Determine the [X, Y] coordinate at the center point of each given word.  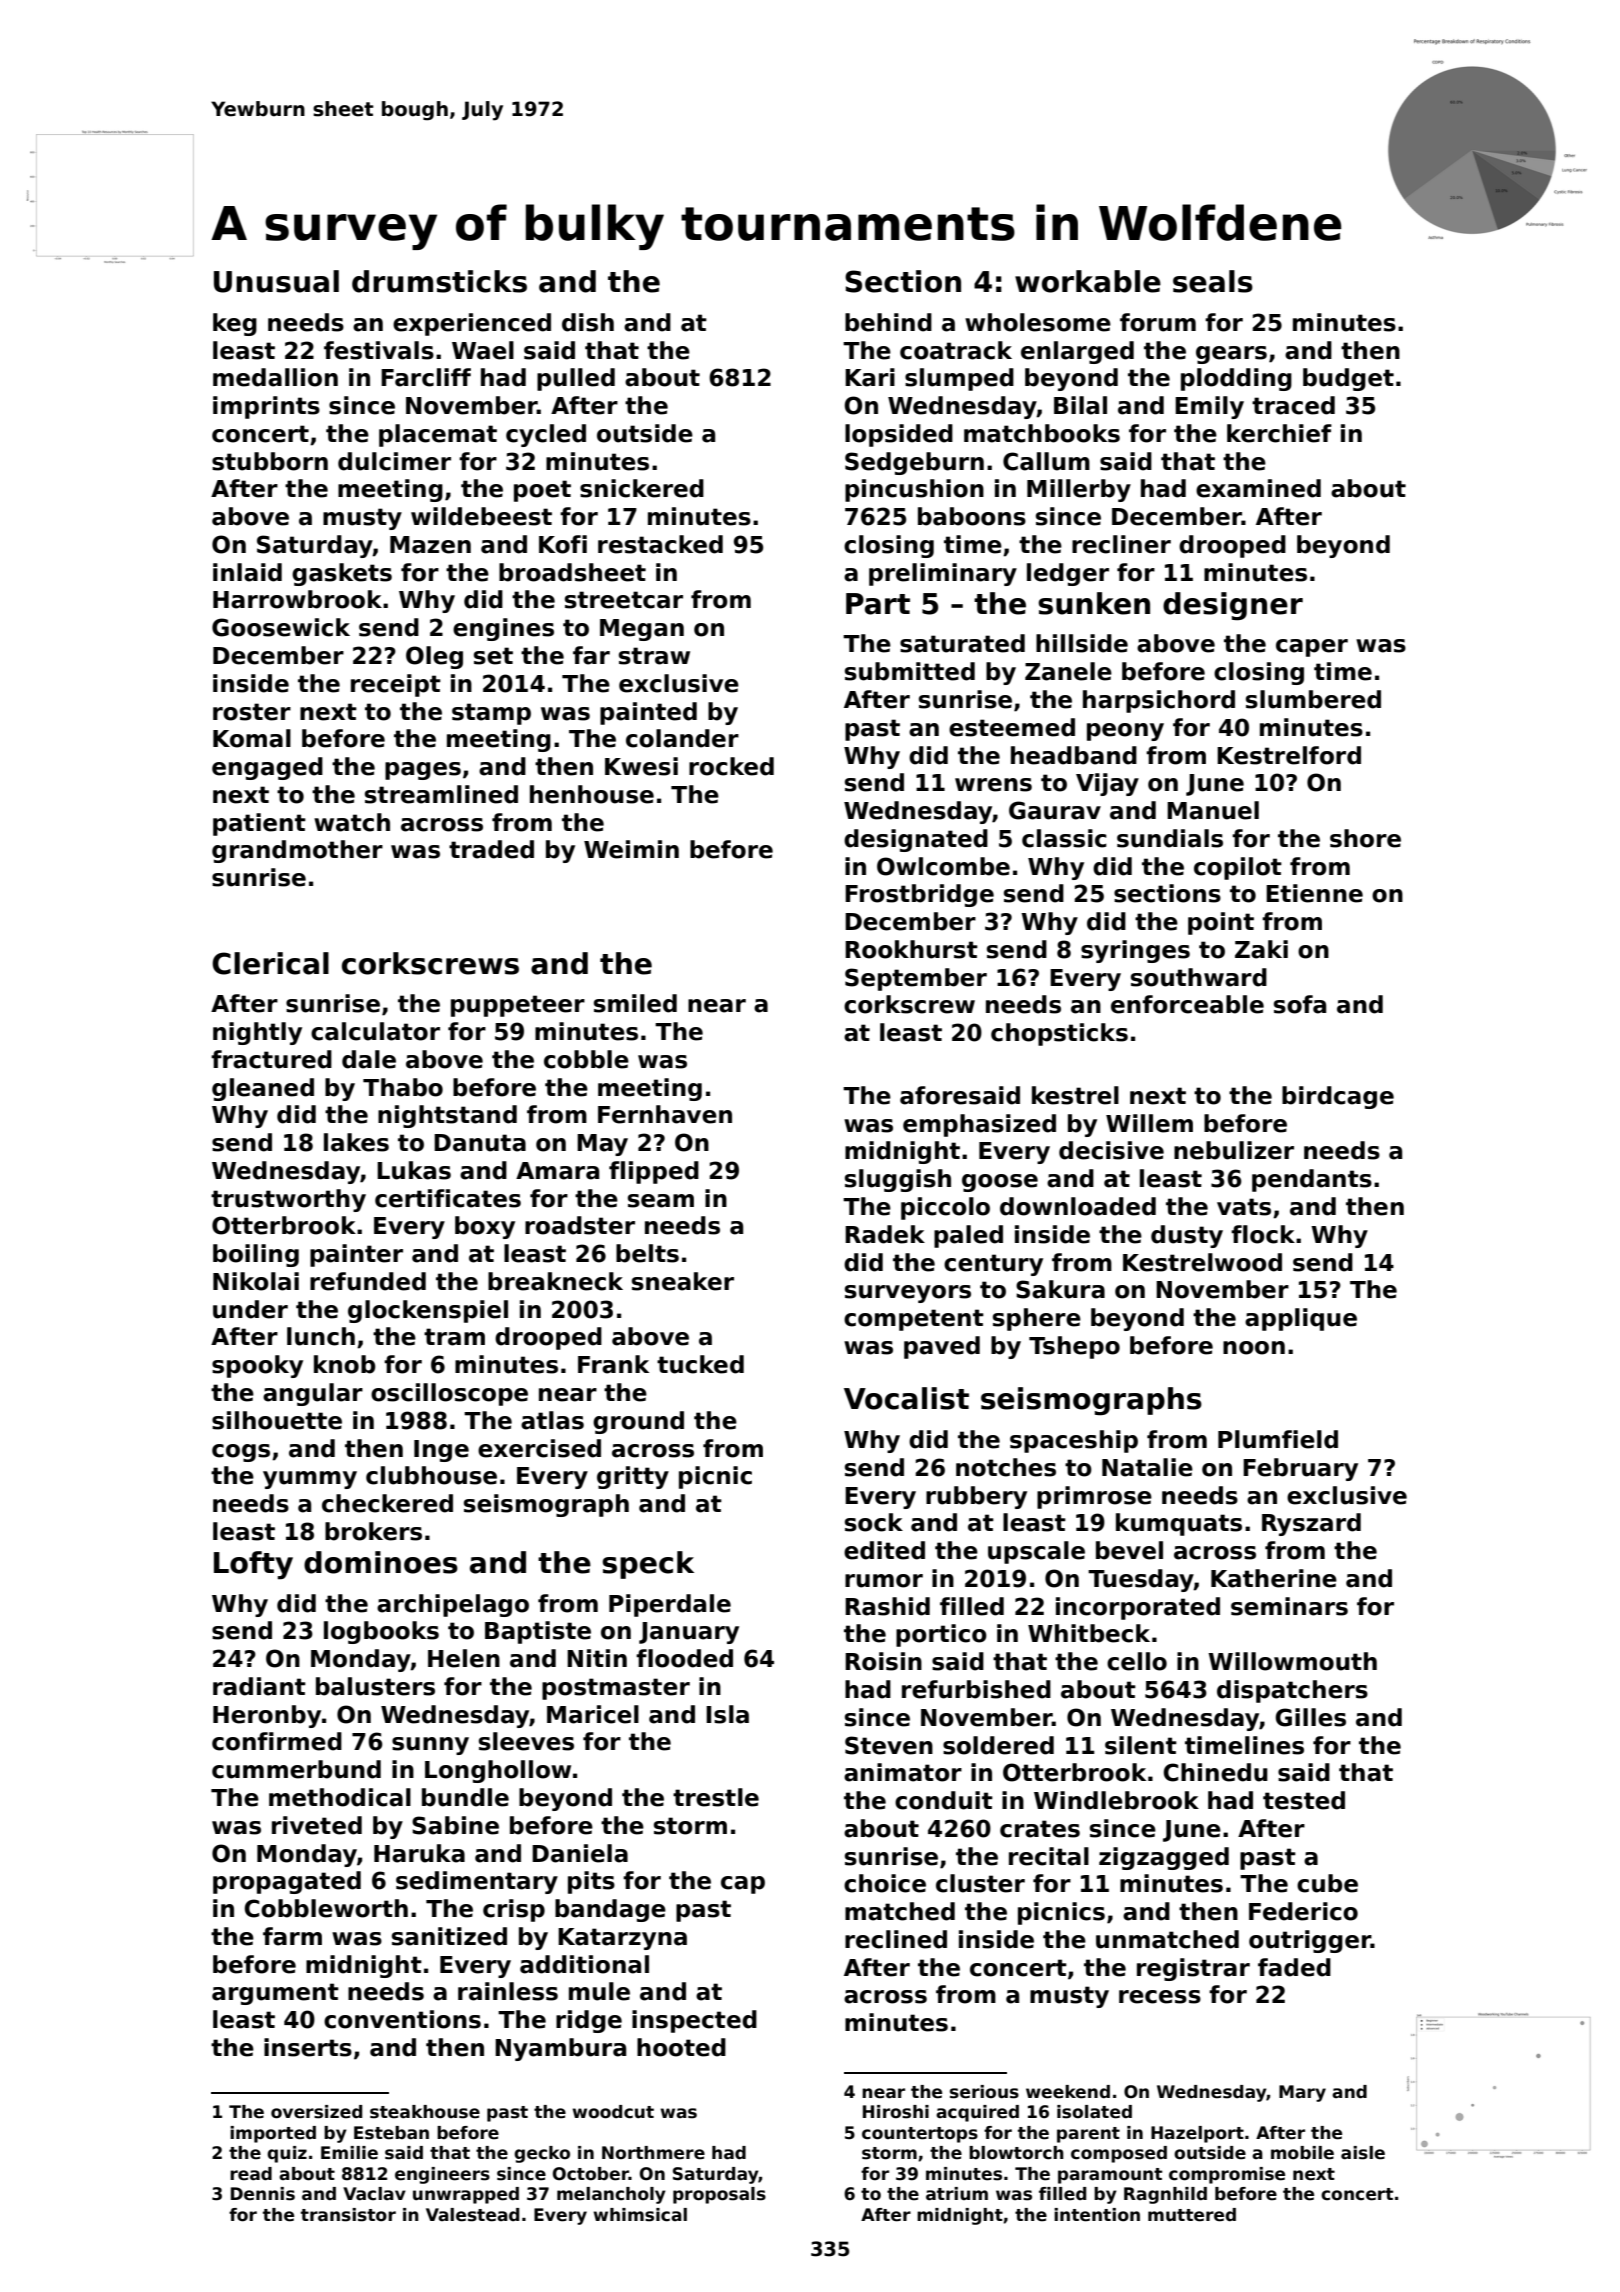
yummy [310, 1480]
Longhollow [498, 1771]
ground [638, 1422]
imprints [266, 407]
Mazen [430, 545]
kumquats [1179, 1524]
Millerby [1079, 490]
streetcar [624, 600]
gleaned [263, 1089]
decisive [1111, 1150]
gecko [542, 2154]
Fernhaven [665, 1114]
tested [1304, 1800]
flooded [684, 1658]
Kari [870, 377]
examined [1258, 488]
